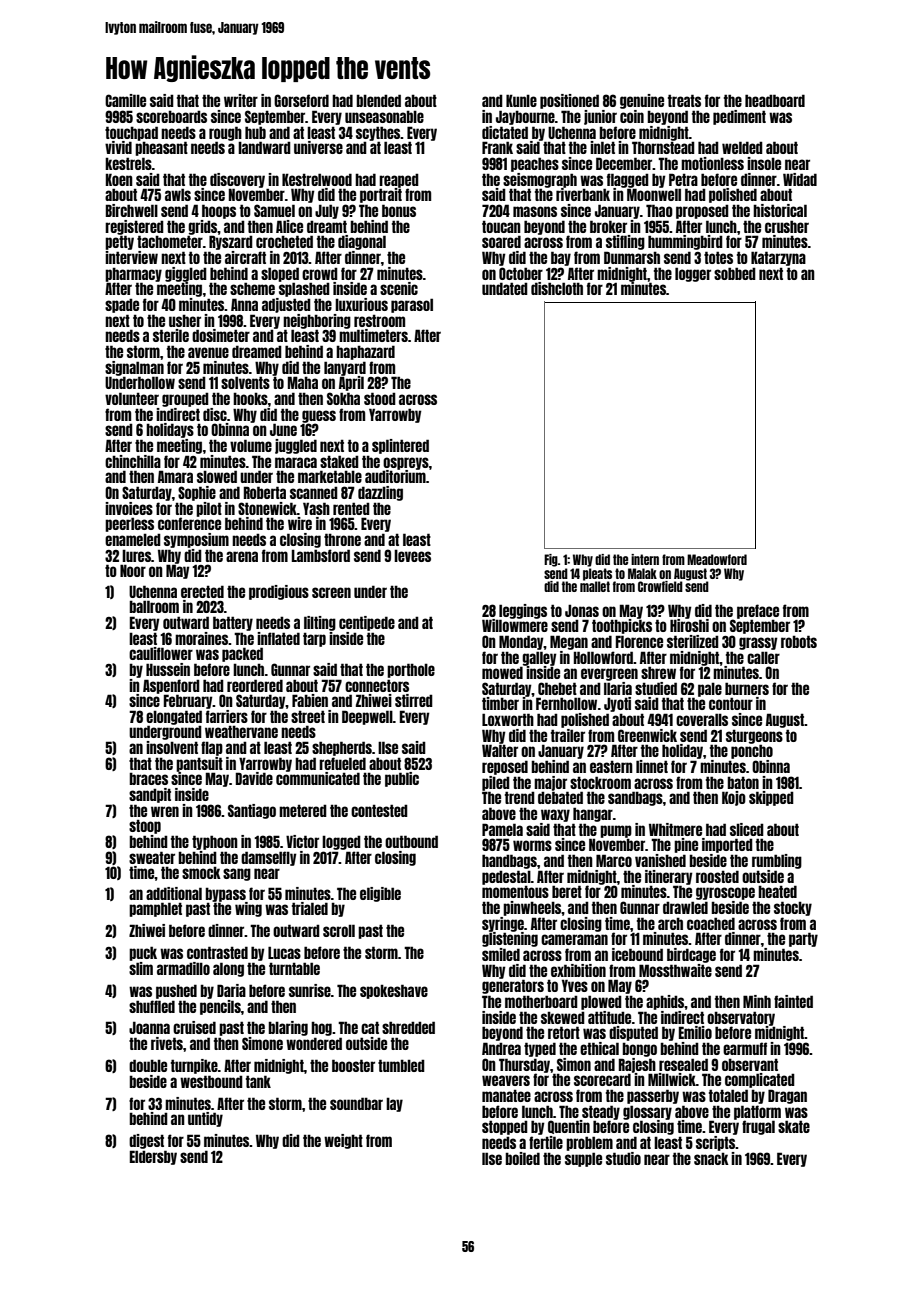 This image has width=924, height=1308. Describe the element at coordinates (384, 116) in the image. I see `unseasonable` at that location.
